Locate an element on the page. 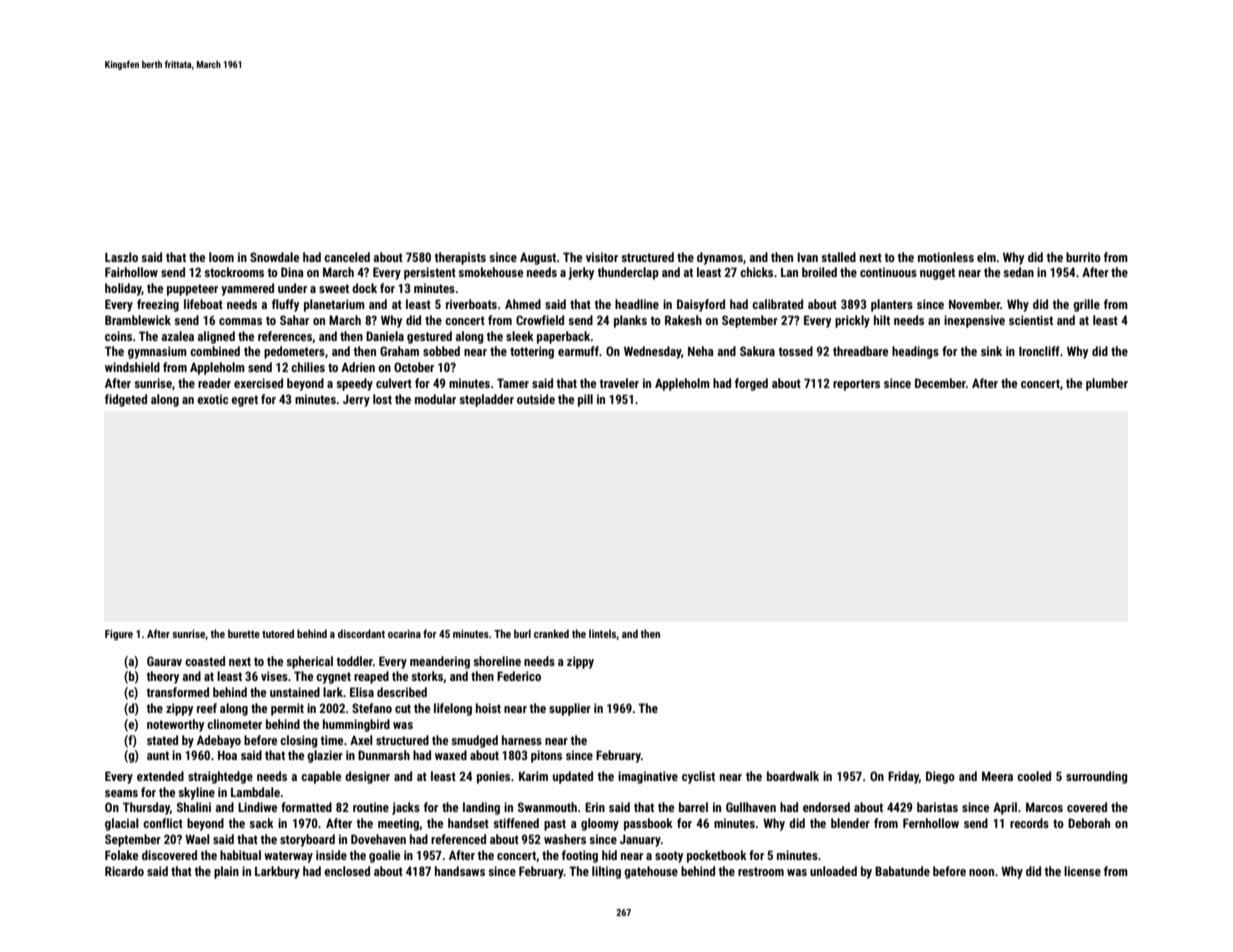 Image resolution: width=1233 pixels, height=952 pixels. December is located at coordinates (940, 383).
